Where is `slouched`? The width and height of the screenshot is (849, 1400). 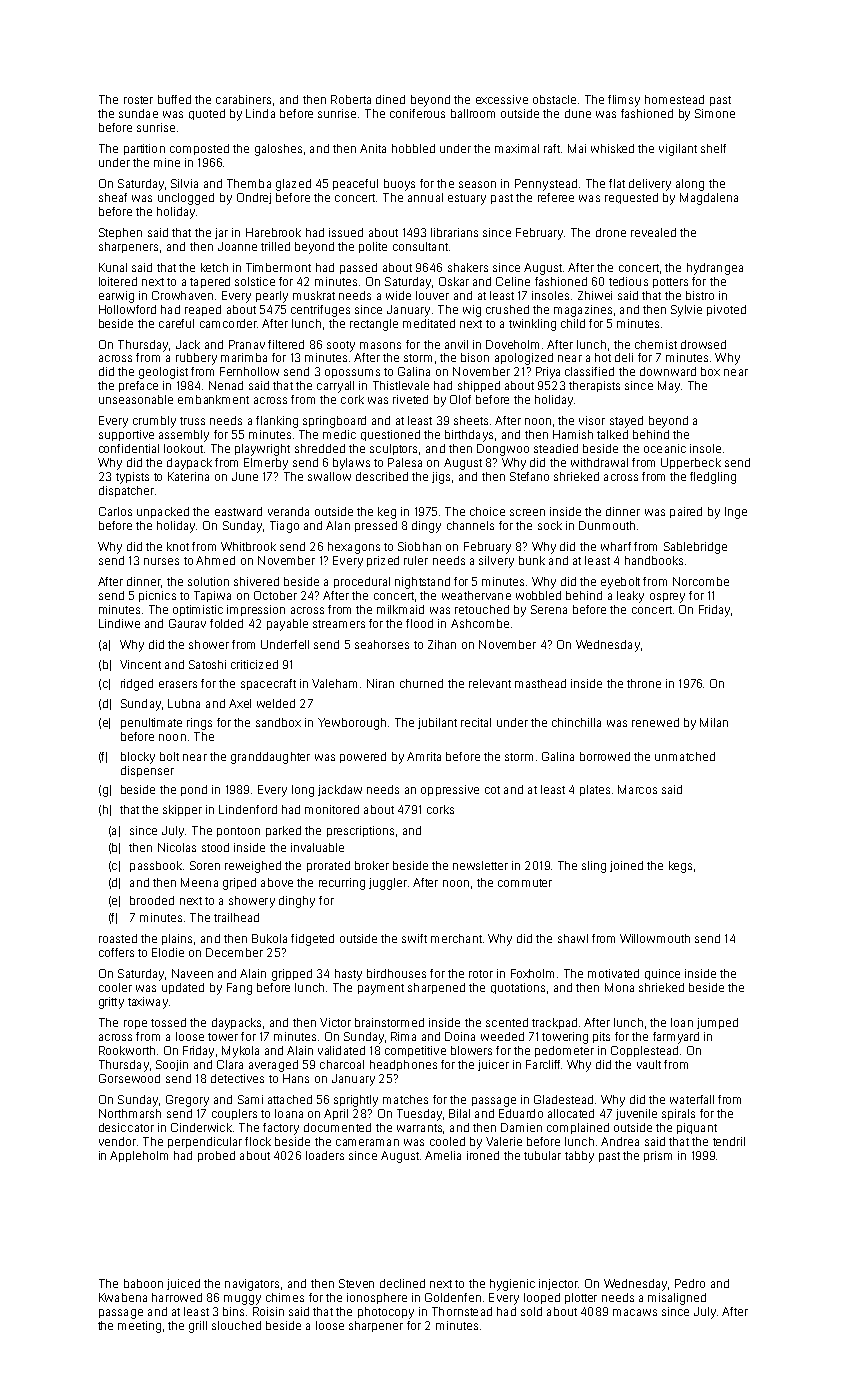 slouched is located at coordinates (236, 1325).
